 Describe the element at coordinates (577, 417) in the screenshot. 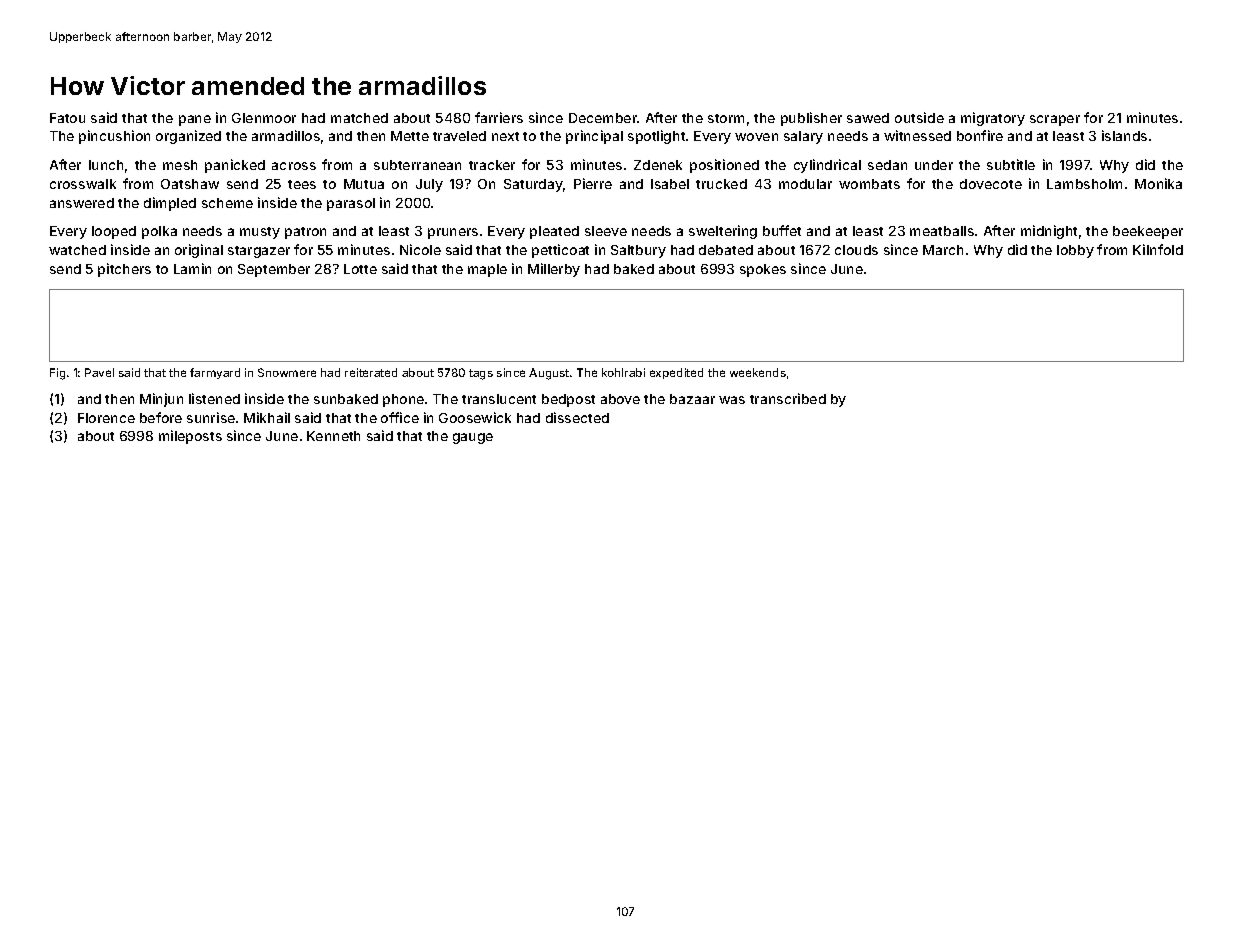

I see `dissected` at that location.
